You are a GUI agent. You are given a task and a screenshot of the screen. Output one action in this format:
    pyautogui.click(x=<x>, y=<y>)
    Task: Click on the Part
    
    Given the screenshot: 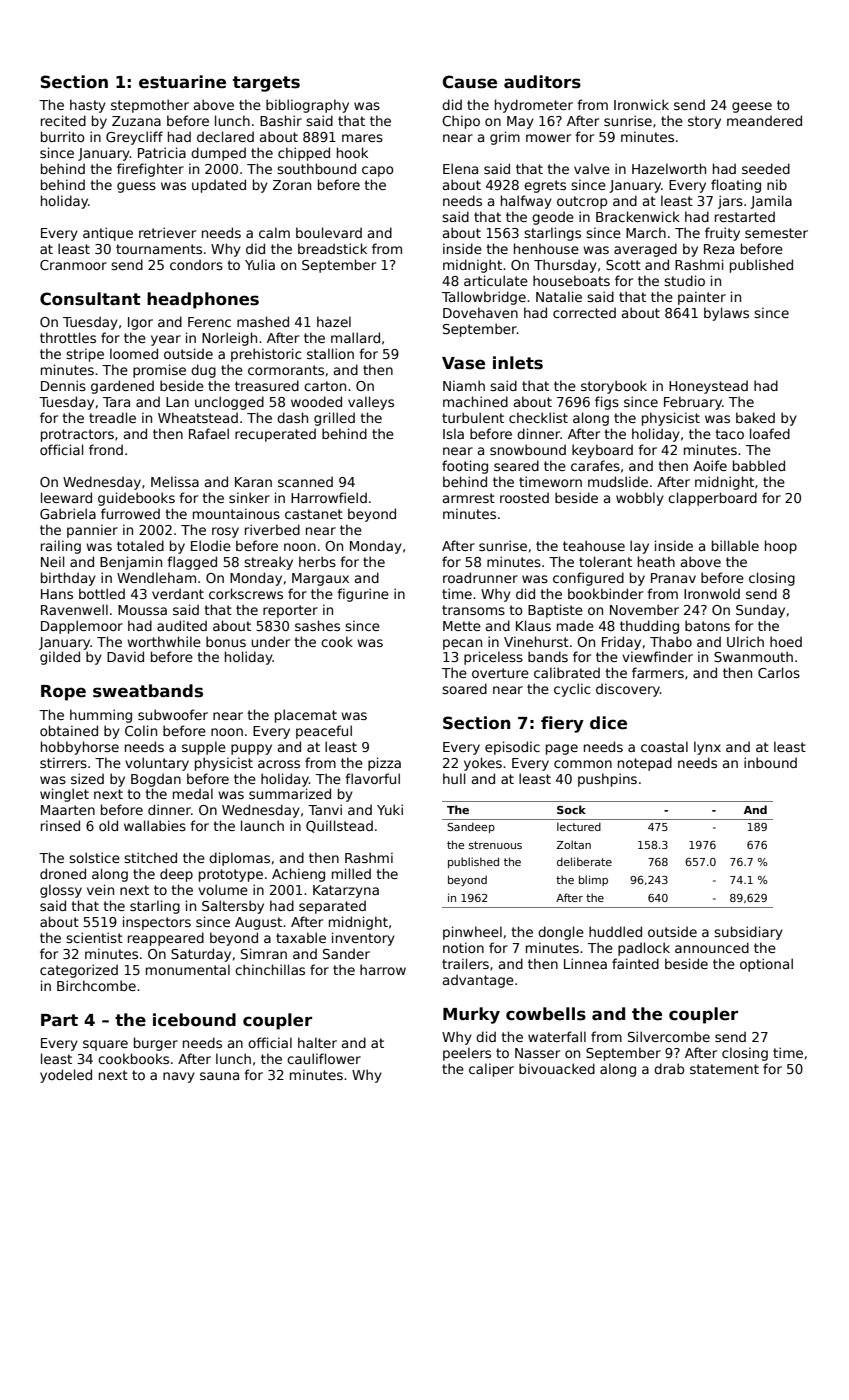 What is the action you would take?
    pyautogui.click(x=59, y=1020)
